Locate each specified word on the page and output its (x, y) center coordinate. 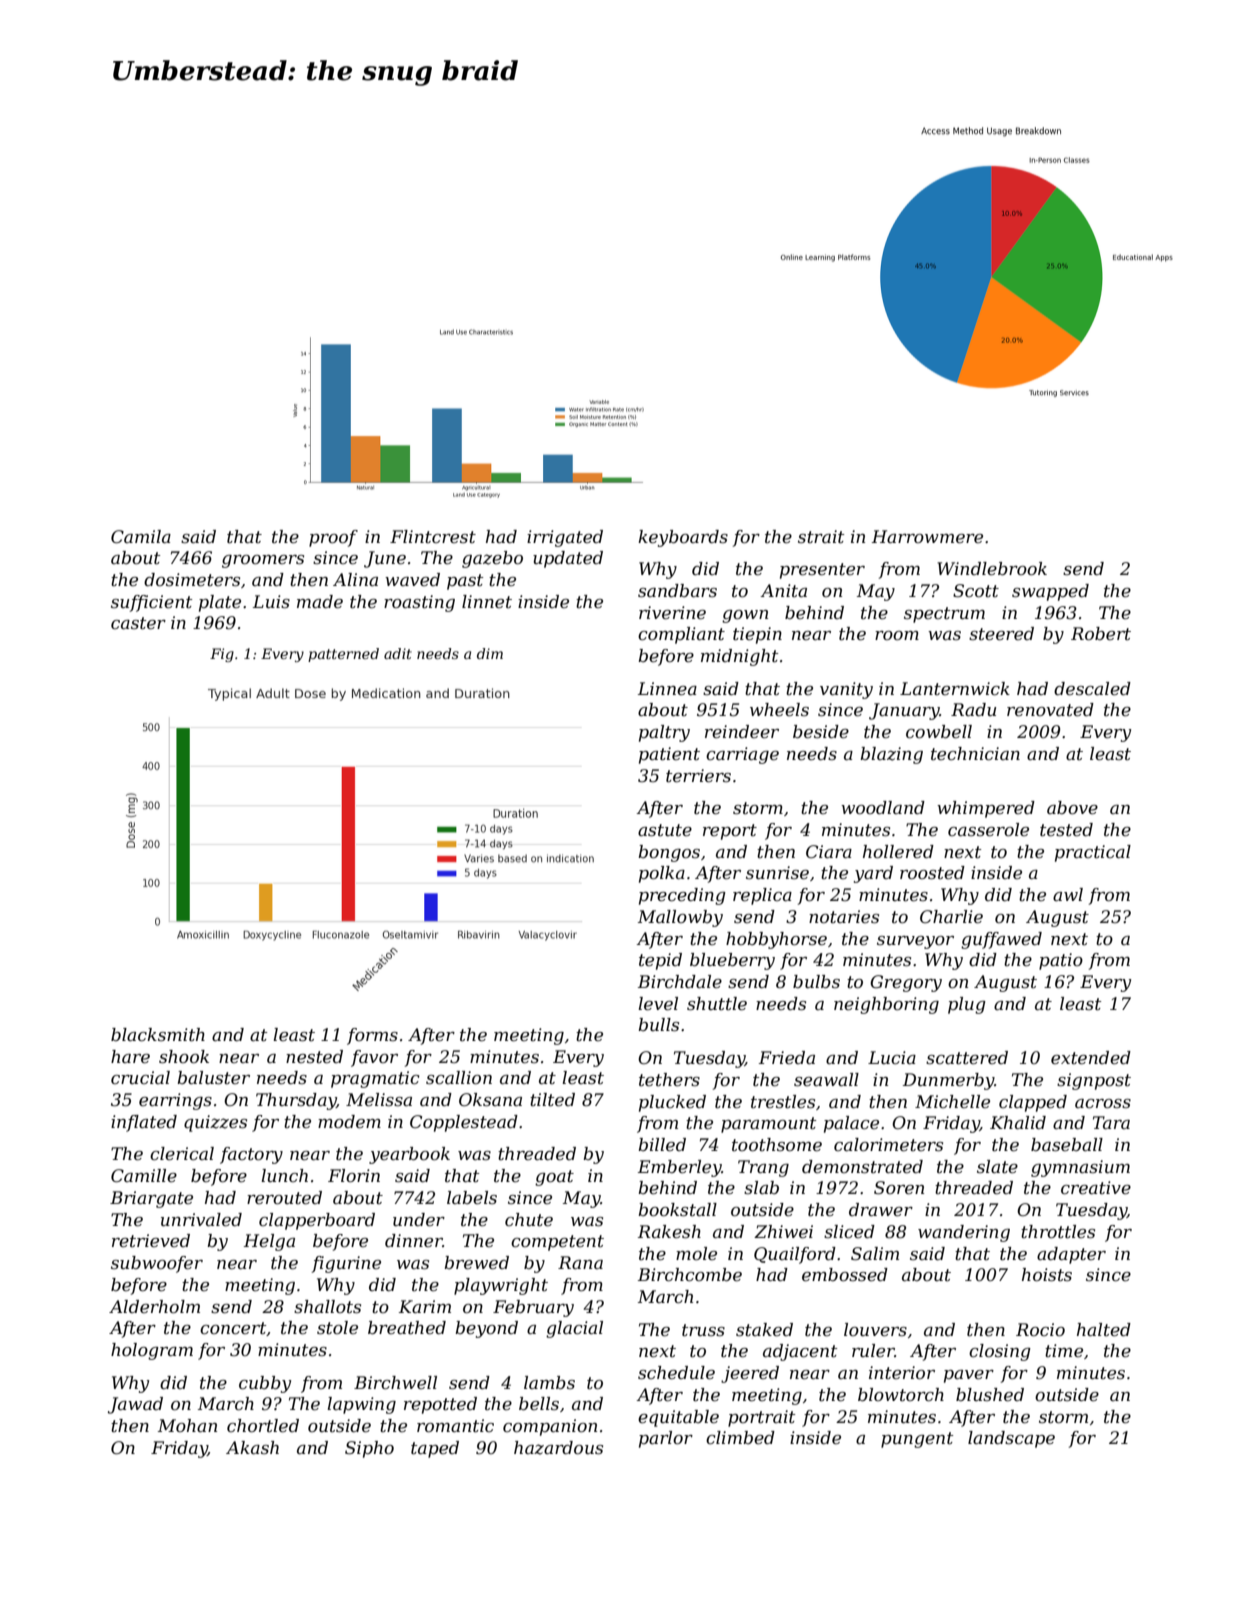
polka (662, 874)
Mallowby (680, 918)
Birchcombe (690, 1275)
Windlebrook (992, 569)
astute (665, 830)
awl (1068, 894)
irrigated (565, 538)
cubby (265, 1384)
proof (333, 538)
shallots (327, 1307)
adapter (1071, 1255)
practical (1093, 853)
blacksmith (158, 1035)
